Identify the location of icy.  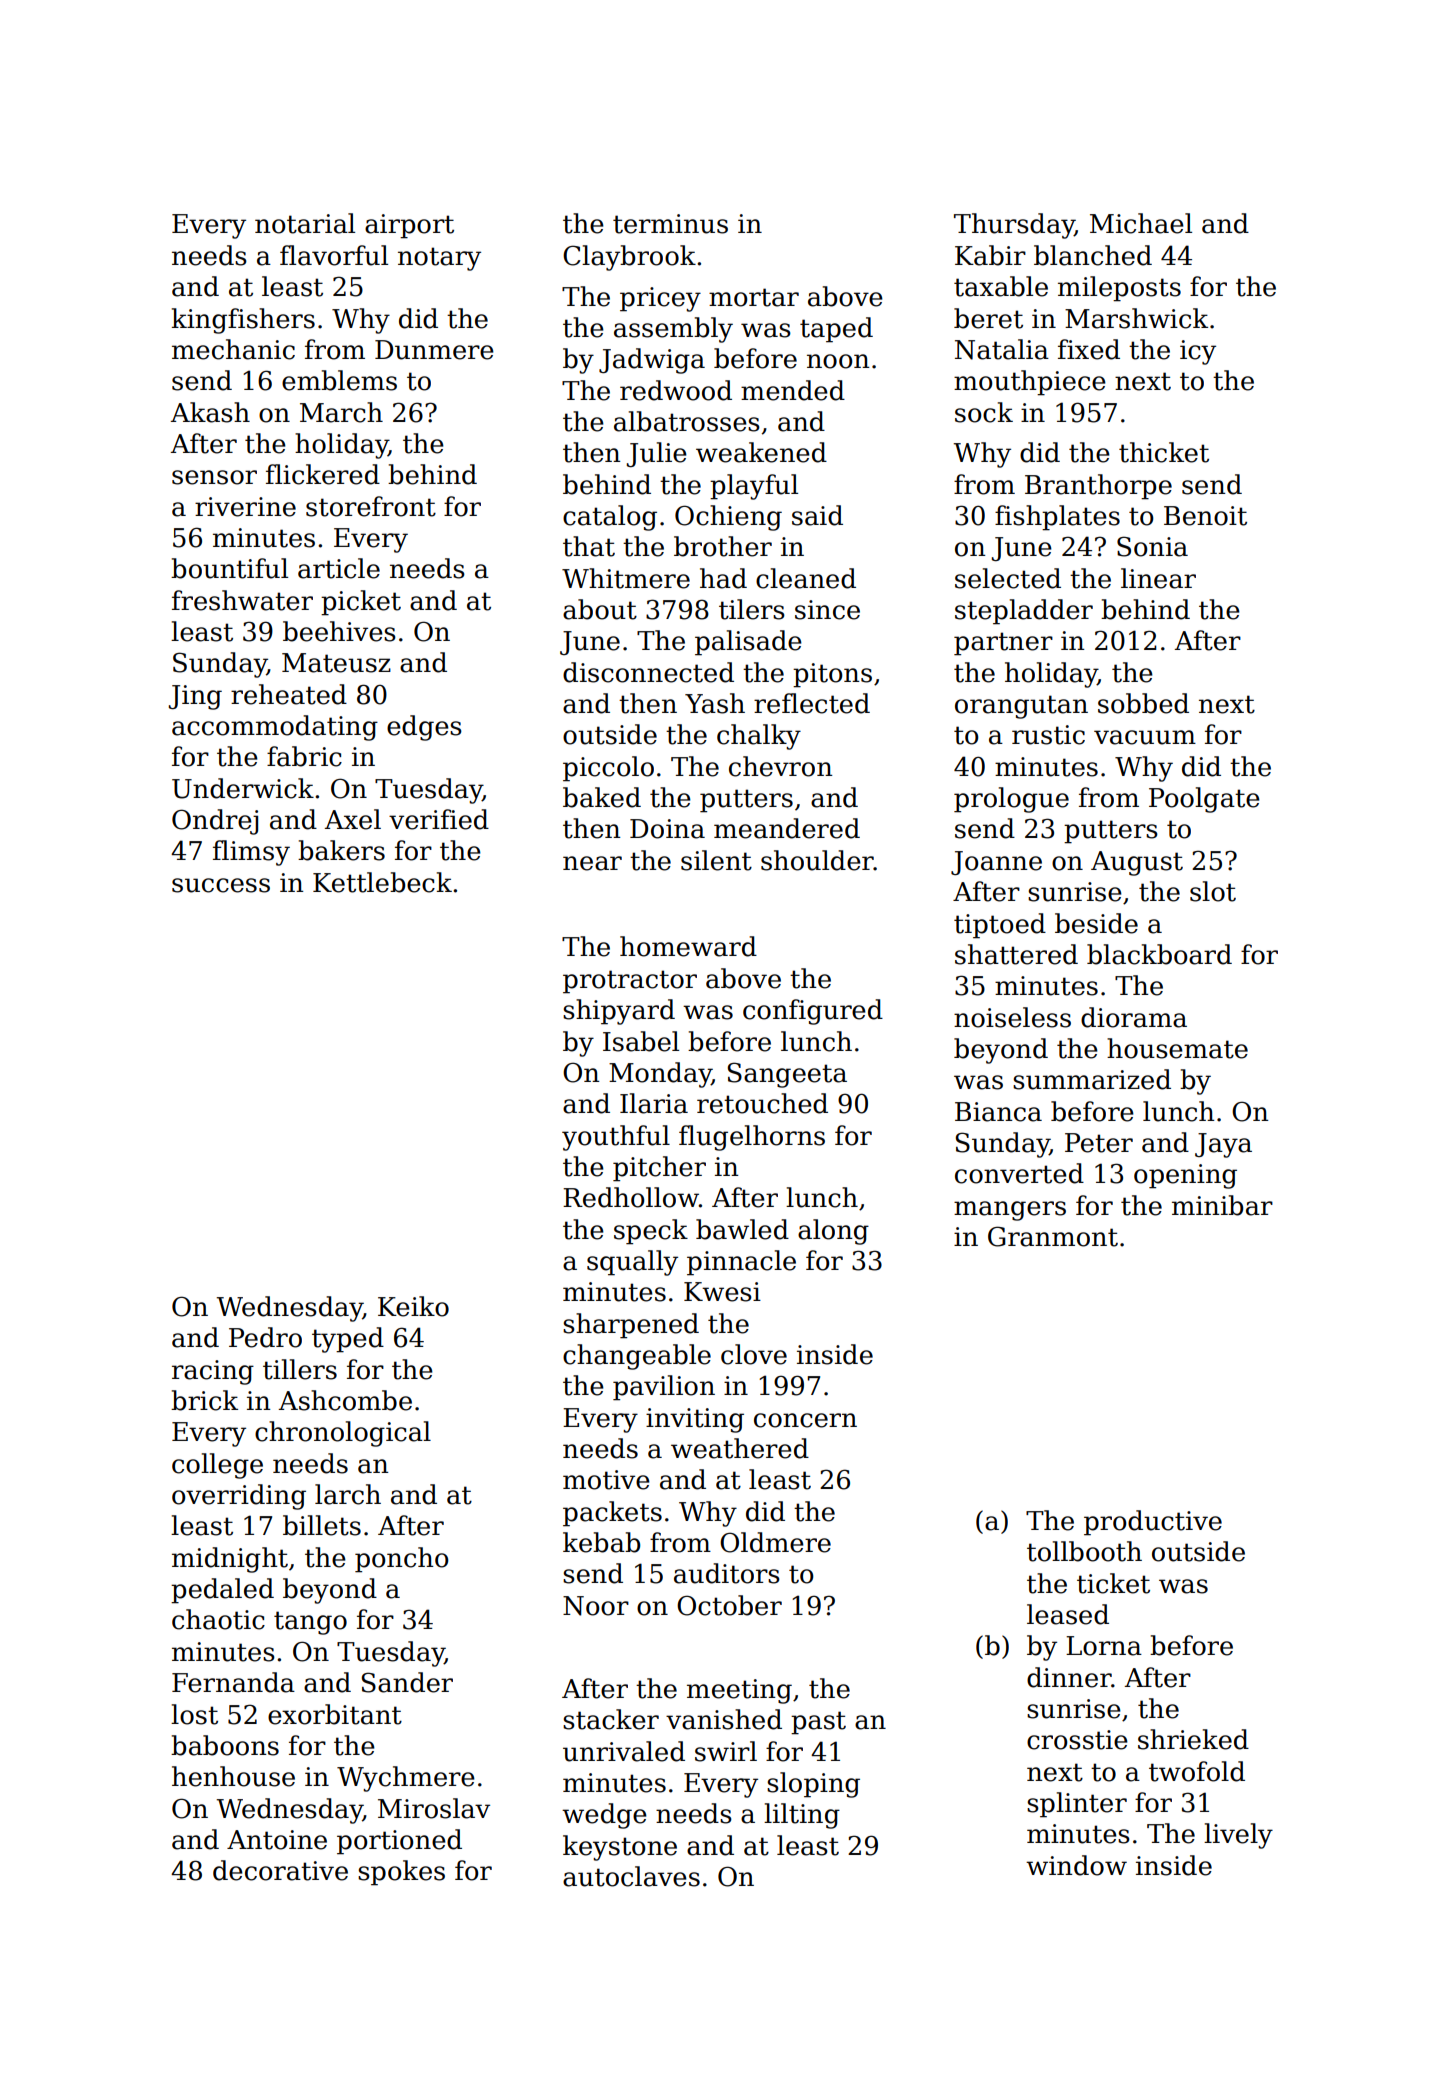
(1198, 352).
